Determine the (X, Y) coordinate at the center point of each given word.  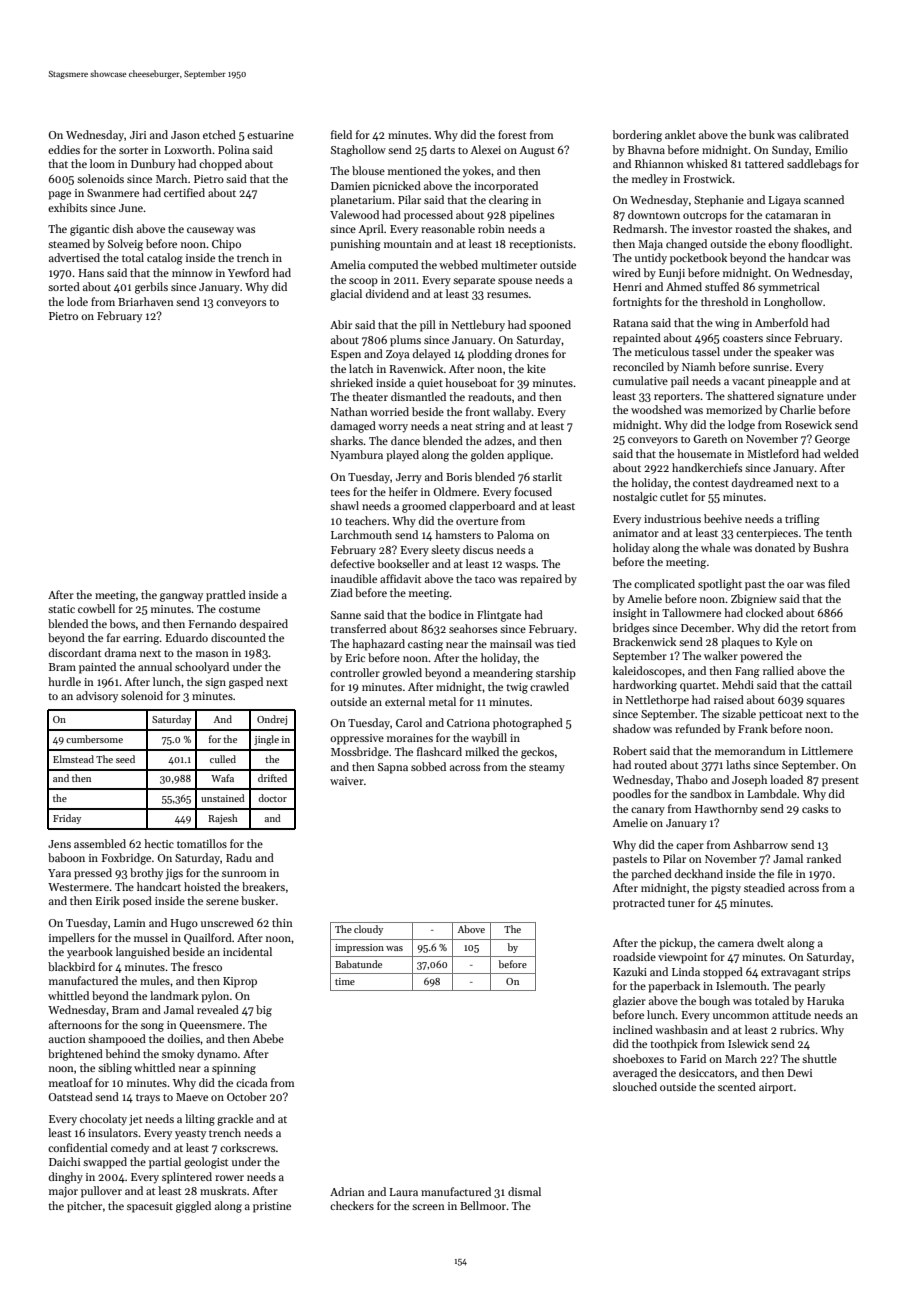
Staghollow (358, 151)
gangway (181, 597)
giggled (193, 1207)
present (840, 782)
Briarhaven (146, 301)
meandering (503, 674)
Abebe (268, 1038)
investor (712, 229)
